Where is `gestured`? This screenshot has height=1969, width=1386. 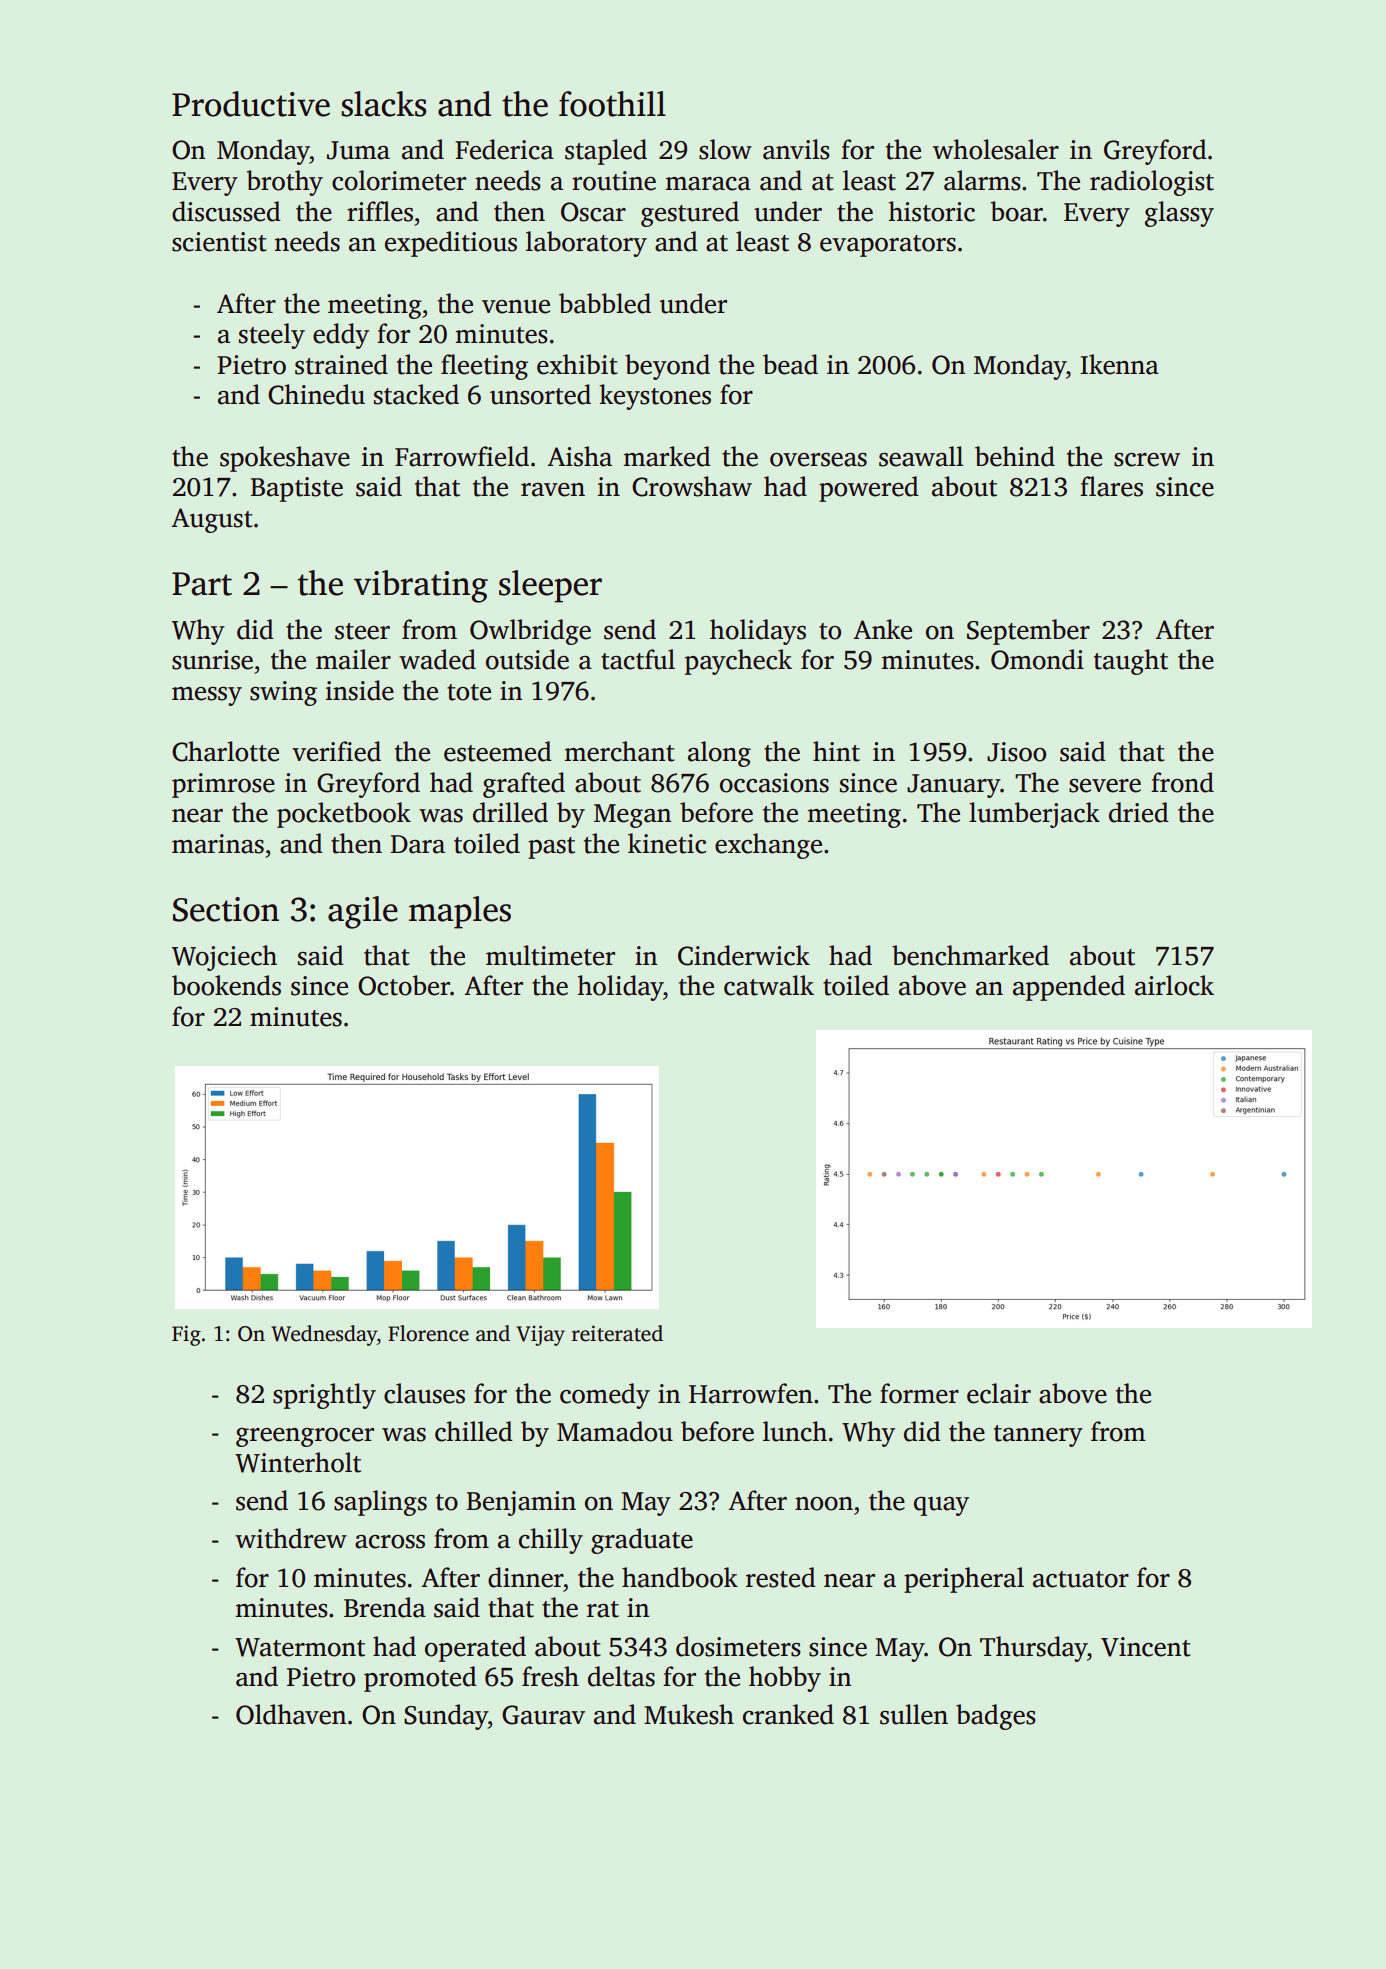
gestured is located at coordinates (690, 214).
